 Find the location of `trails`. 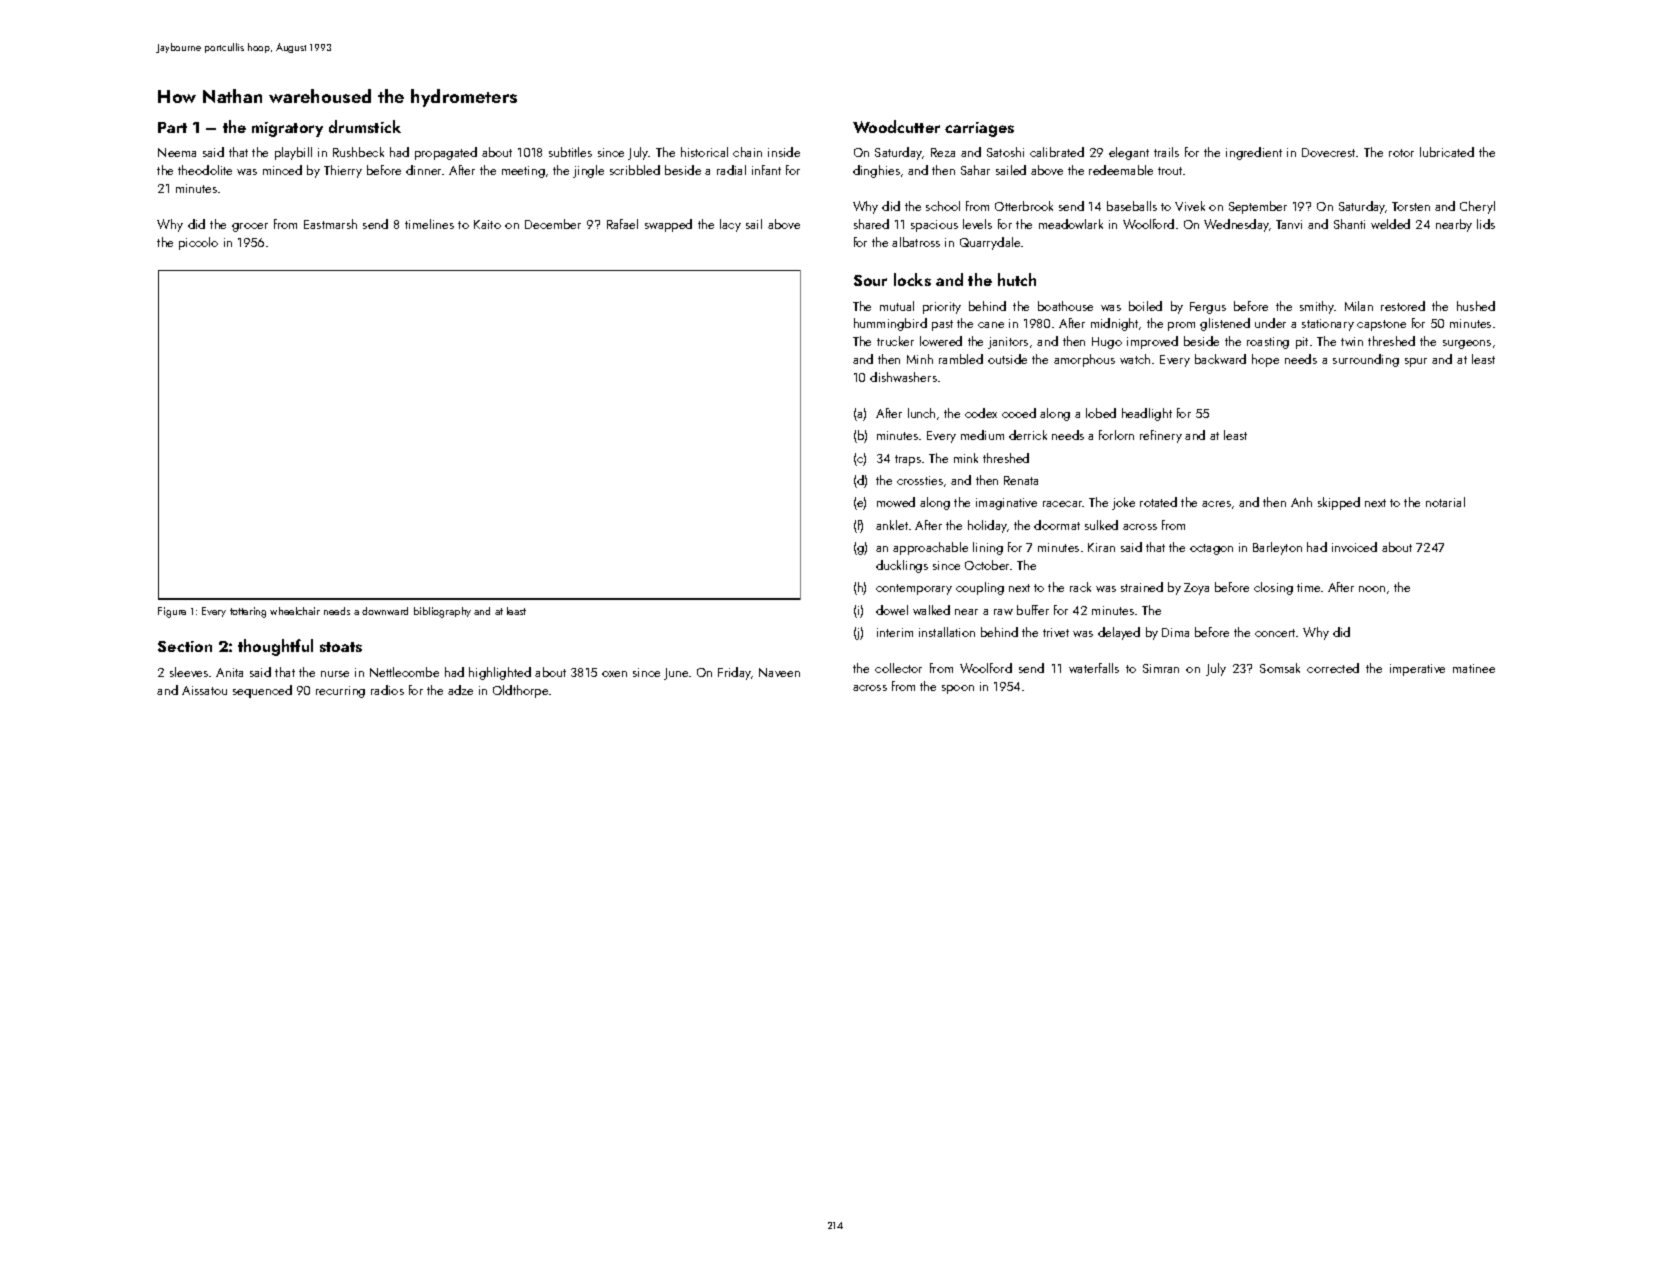

trails is located at coordinates (1166, 152).
